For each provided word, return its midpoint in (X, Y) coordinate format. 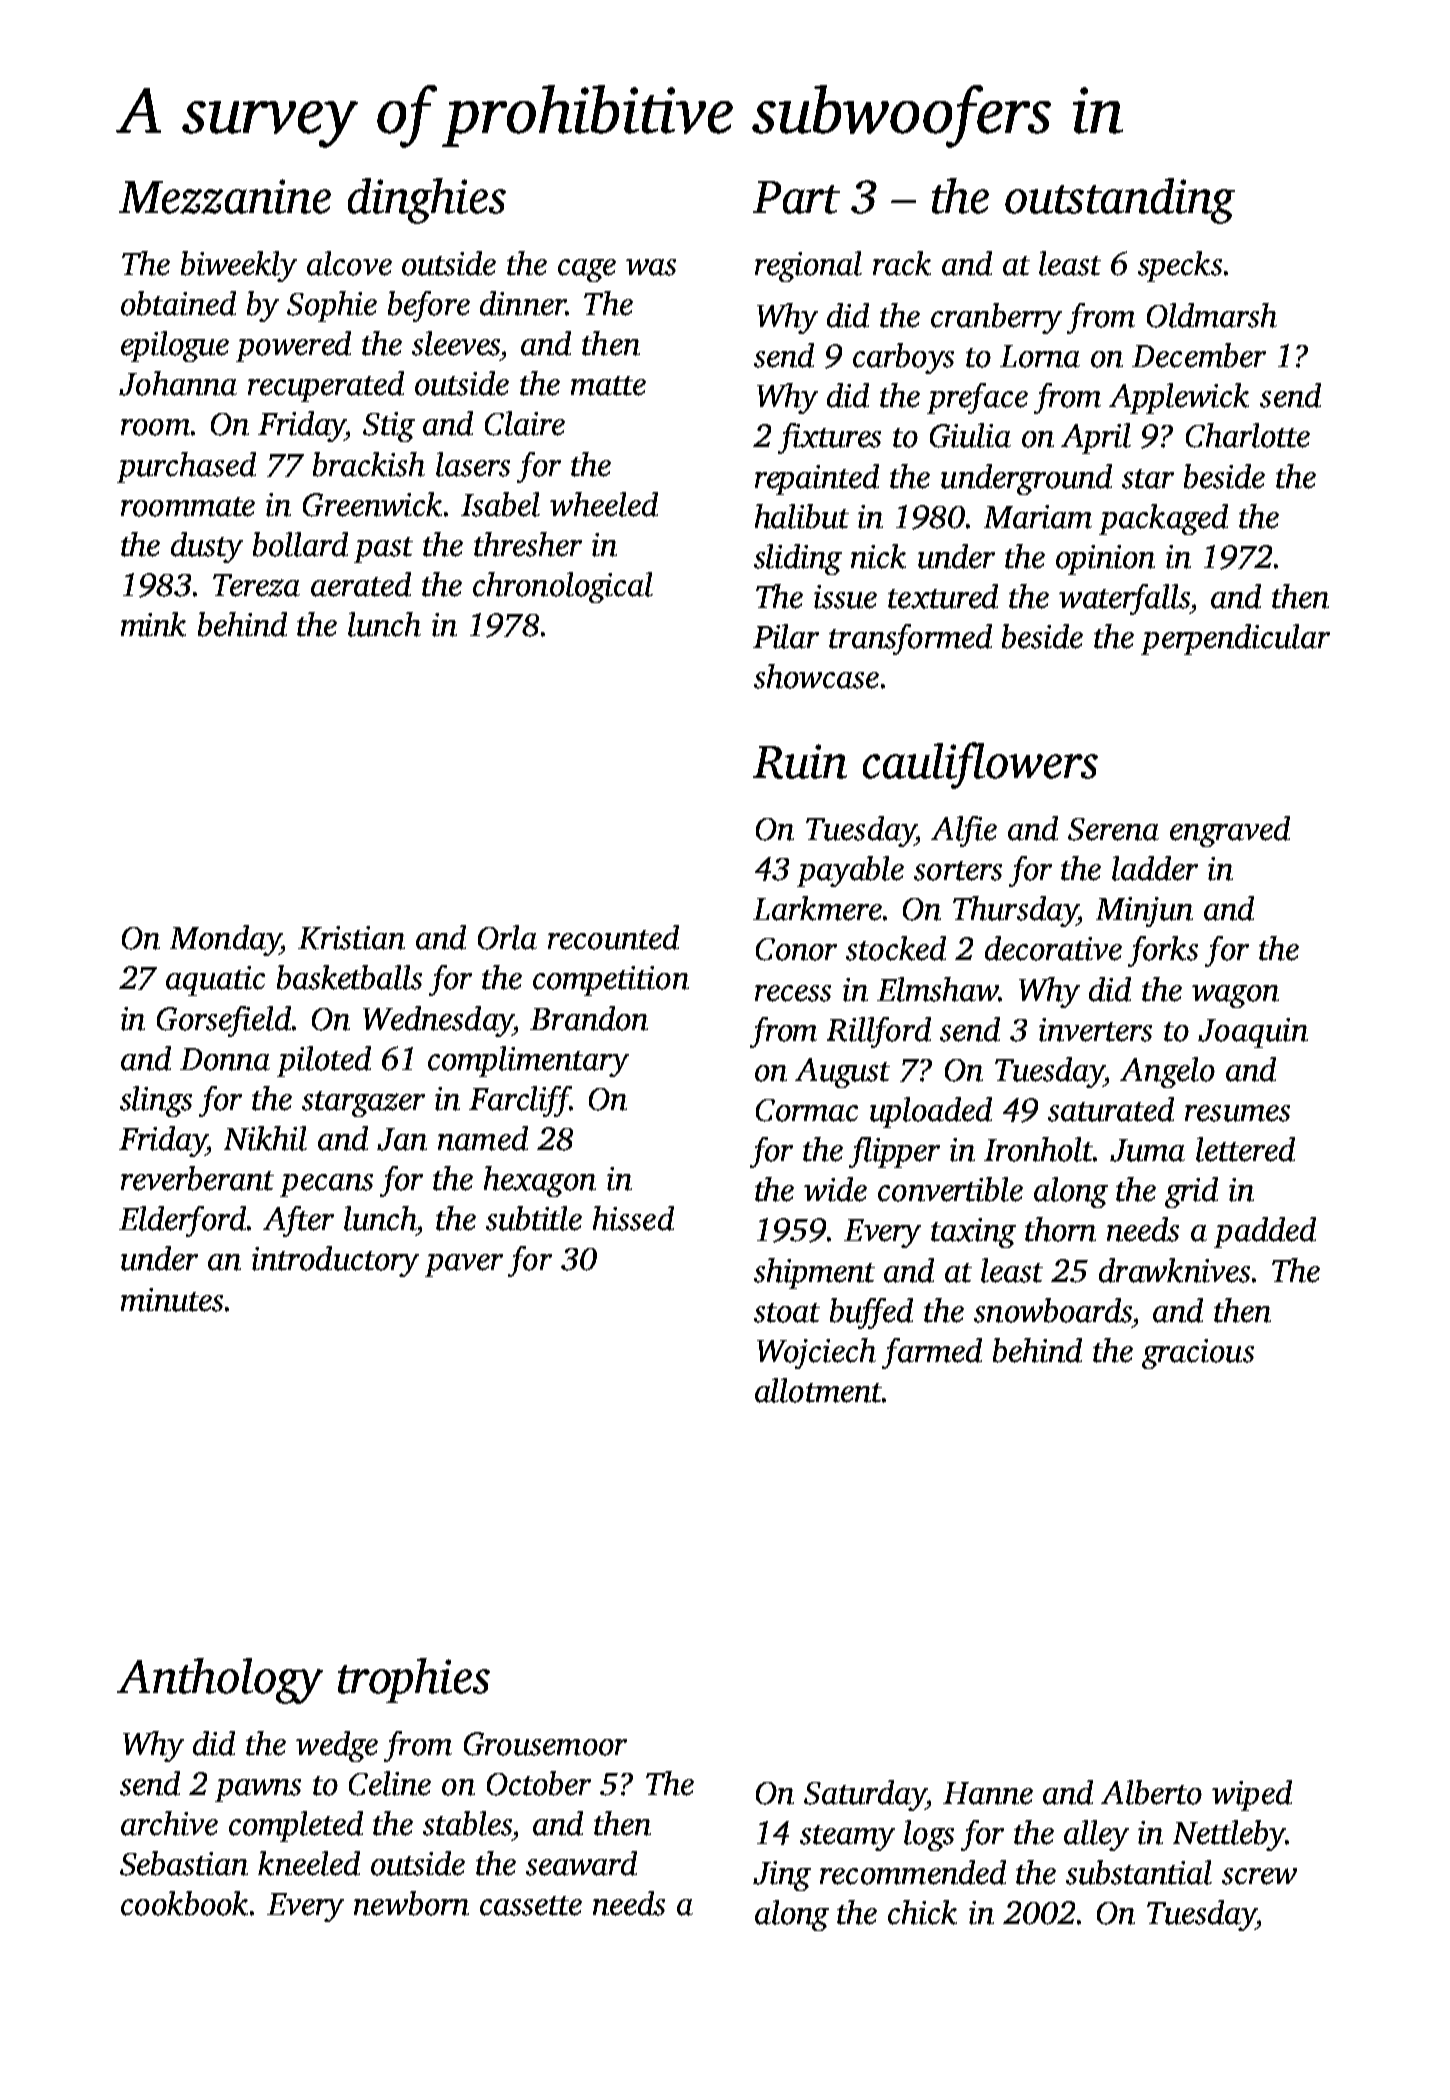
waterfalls (1124, 599)
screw (1259, 1876)
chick (922, 1912)
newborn (411, 1903)
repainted (817, 479)
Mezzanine (225, 196)
